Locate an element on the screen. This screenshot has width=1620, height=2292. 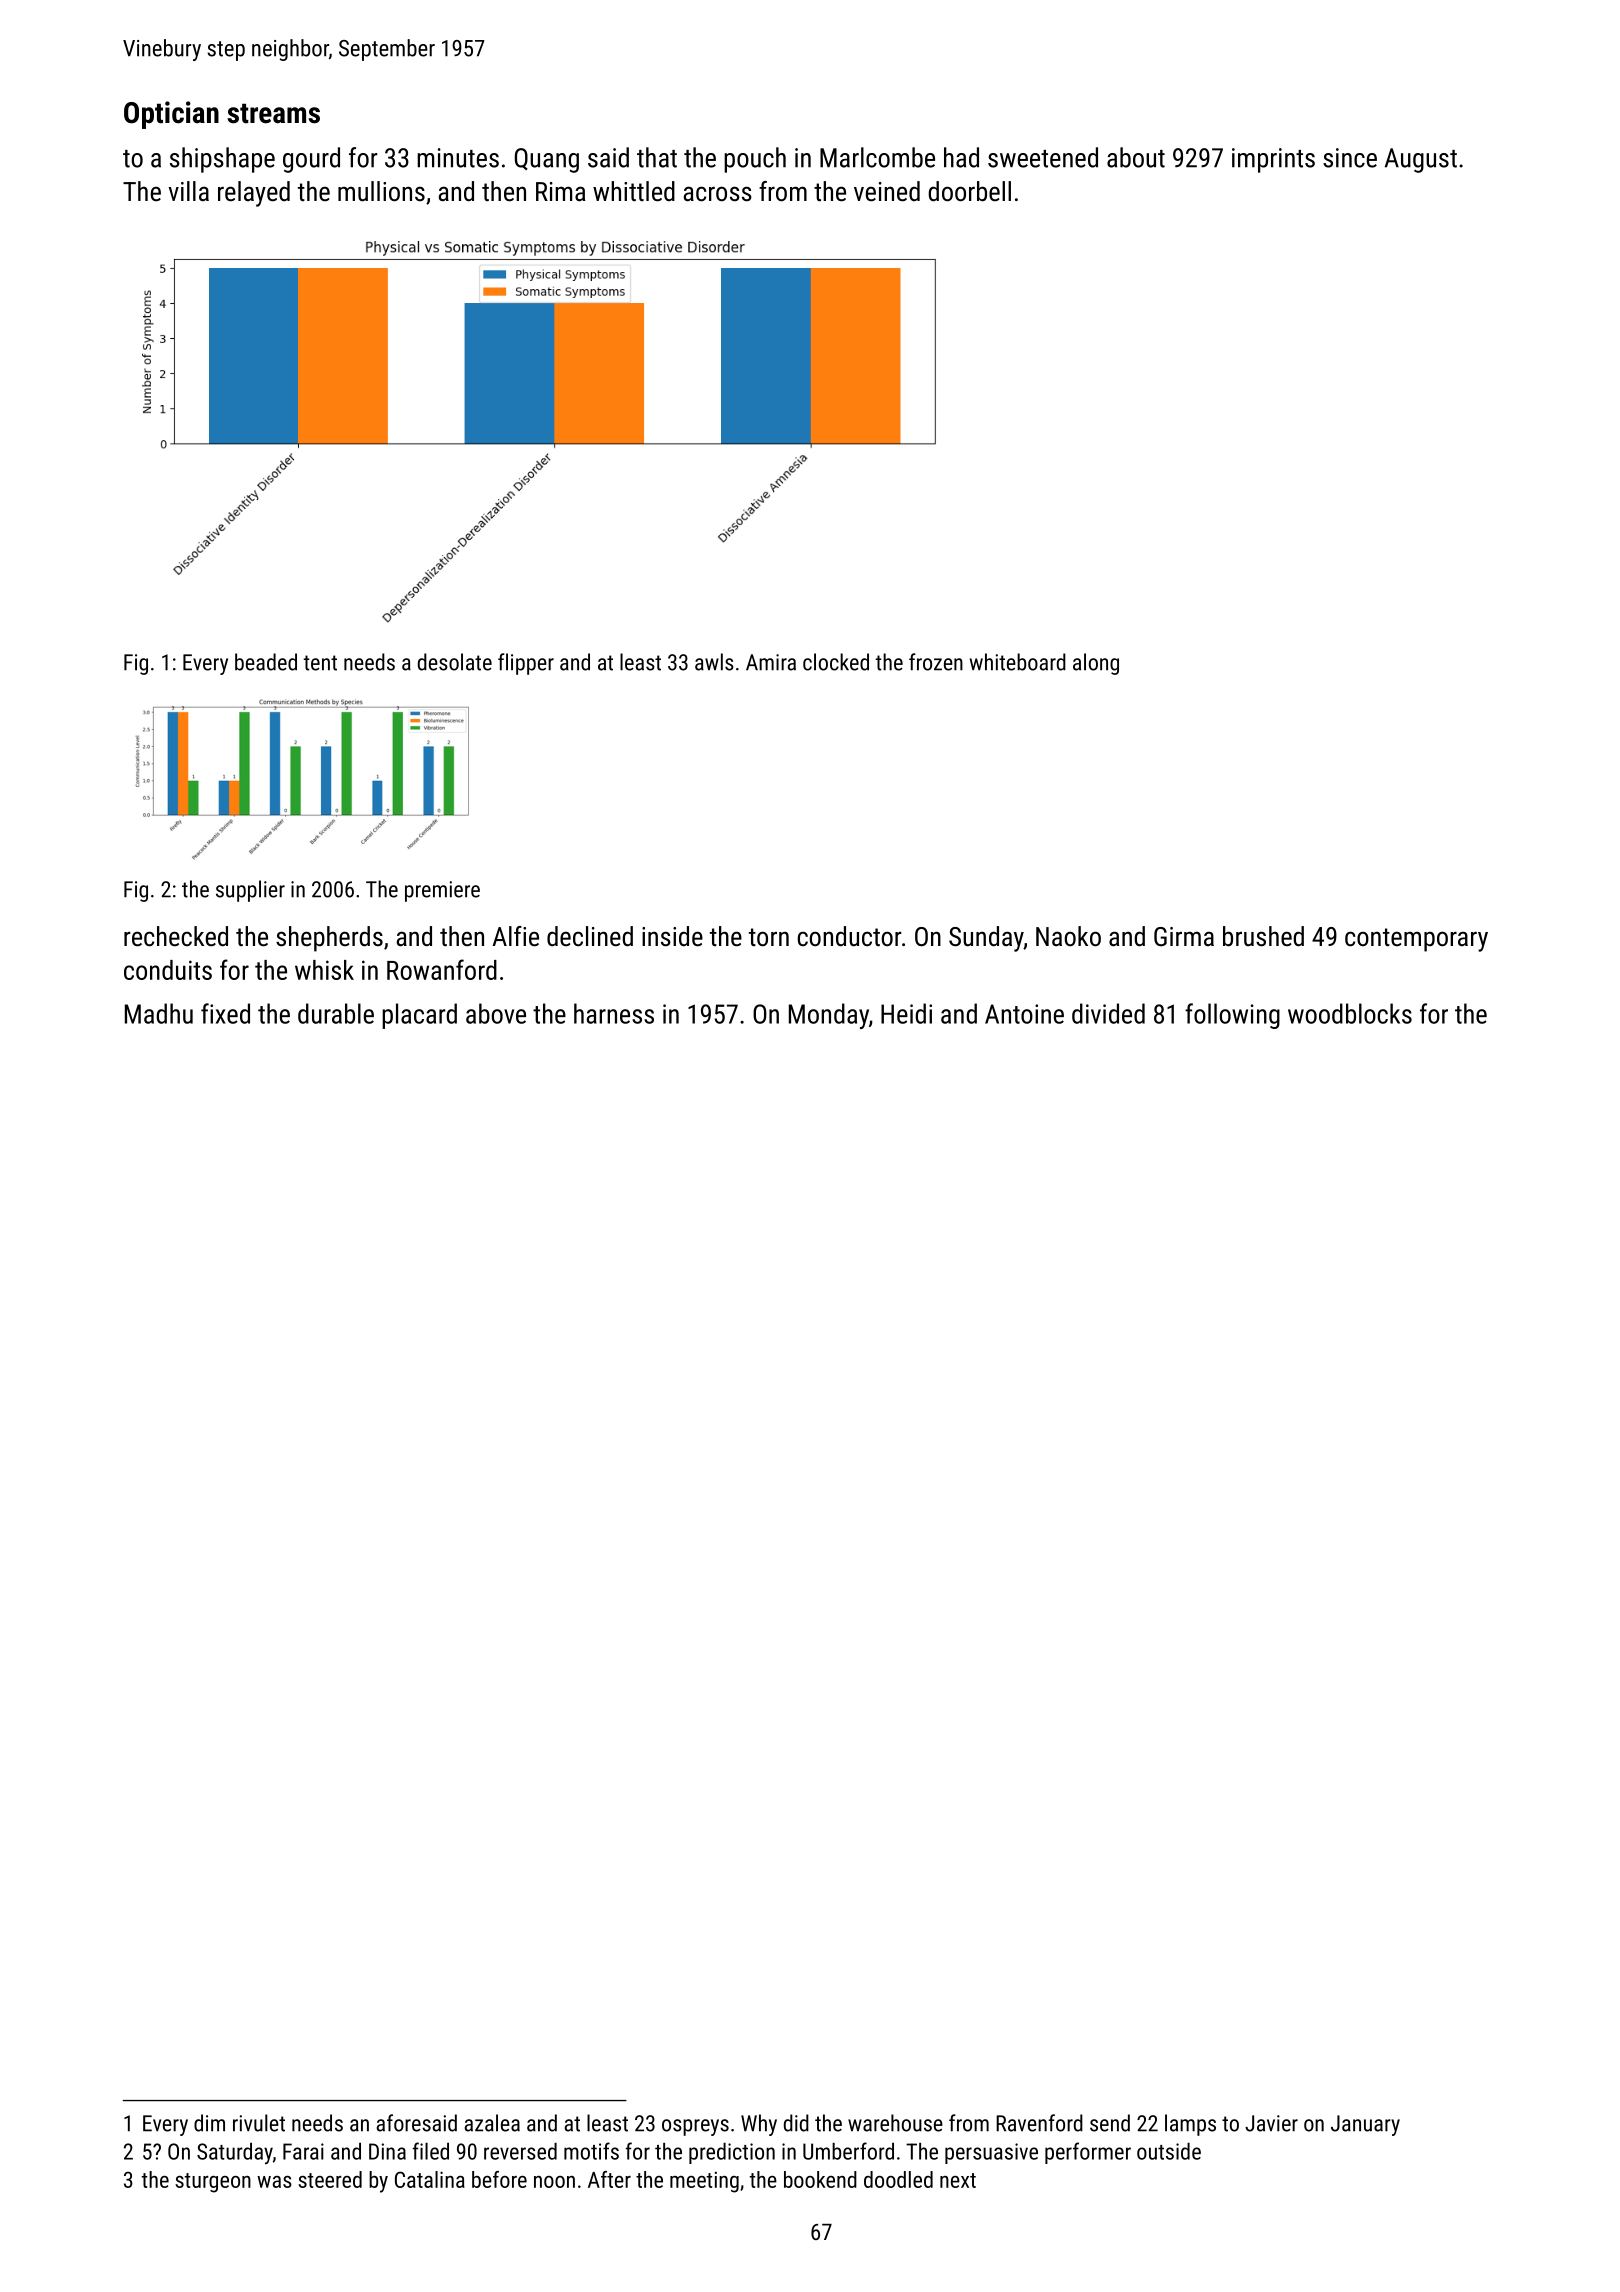
divided is located at coordinates (1108, 1013).
